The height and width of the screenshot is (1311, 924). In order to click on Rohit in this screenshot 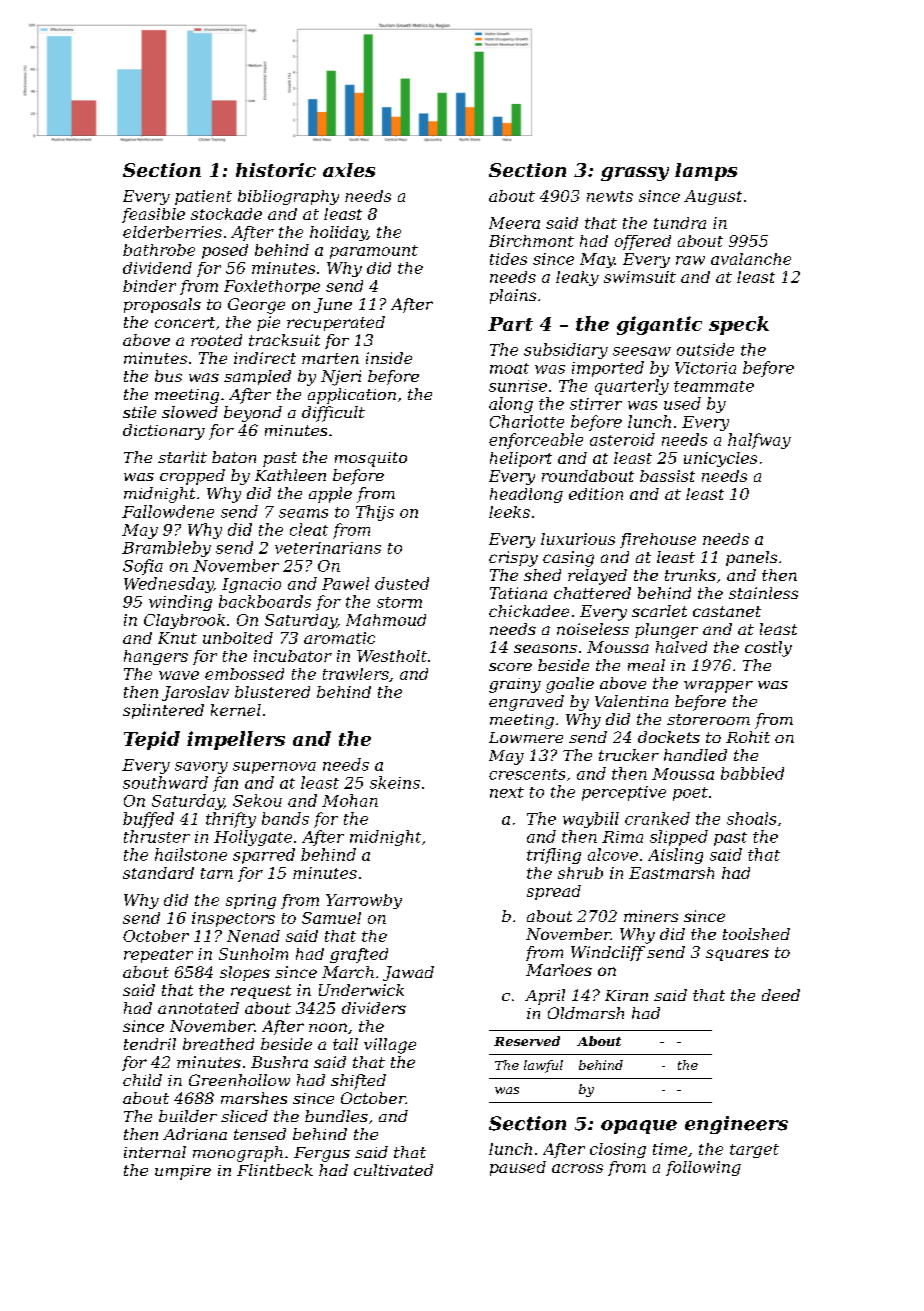, I will do `click(748, 737)`.
